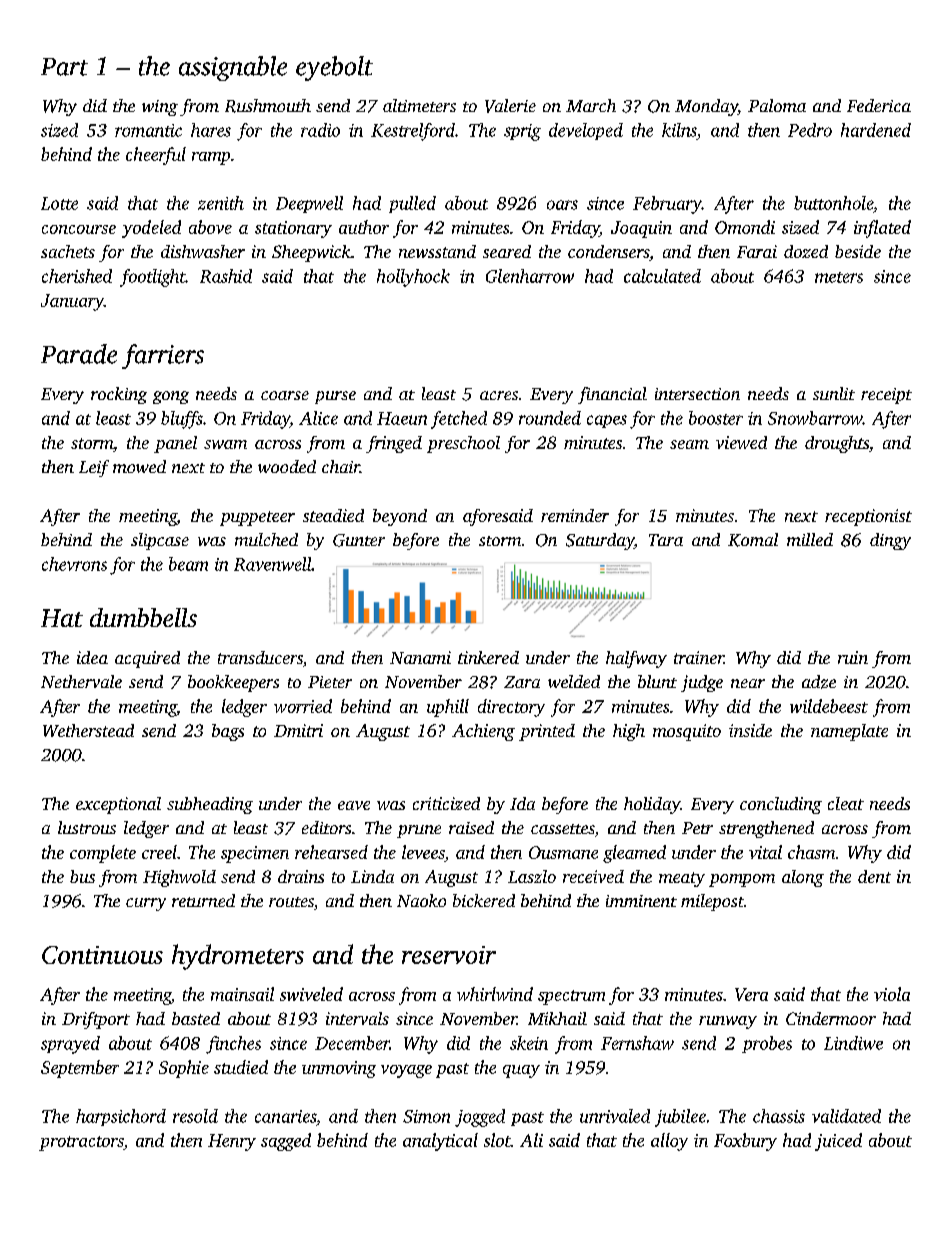  I want to click on curry, so click(146, 904).
